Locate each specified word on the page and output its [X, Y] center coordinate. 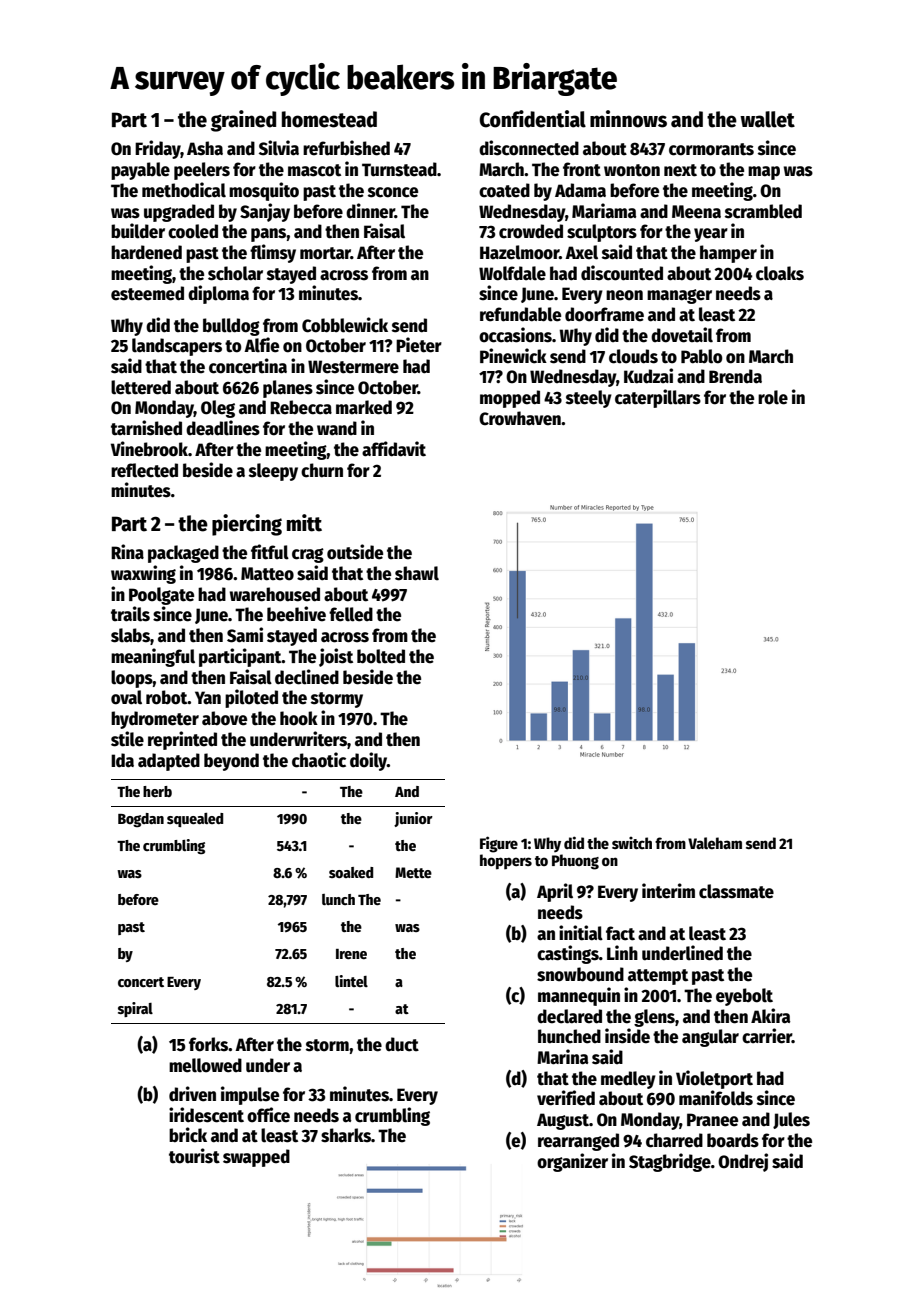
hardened [146, 252]
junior [413, 819]
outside [355, 552]
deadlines [223, 428]
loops [132, 679]
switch [632, 843]
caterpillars [658, 398]
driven [192, 1094]
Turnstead [399, 169]
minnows [628, 119]
